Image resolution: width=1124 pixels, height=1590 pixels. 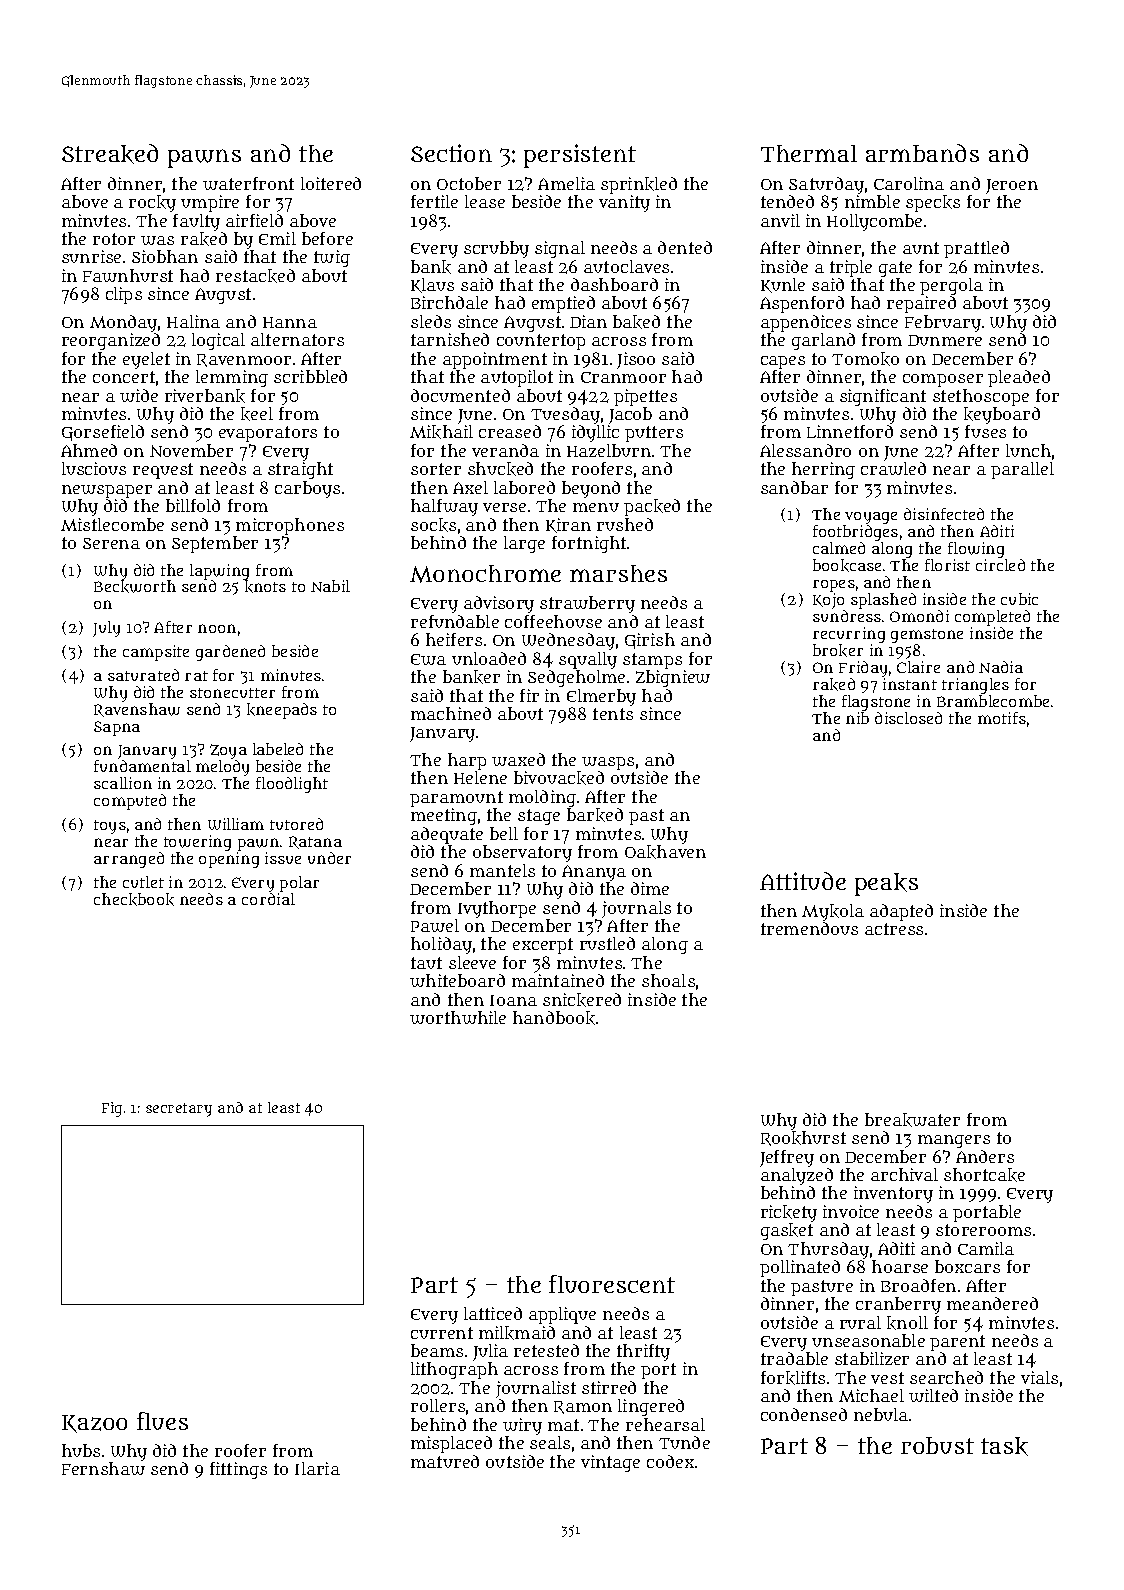 What do you see at coordinates (91, 256) in the screenshot?
I see `sunrise` at bounding box center [91, 256].
